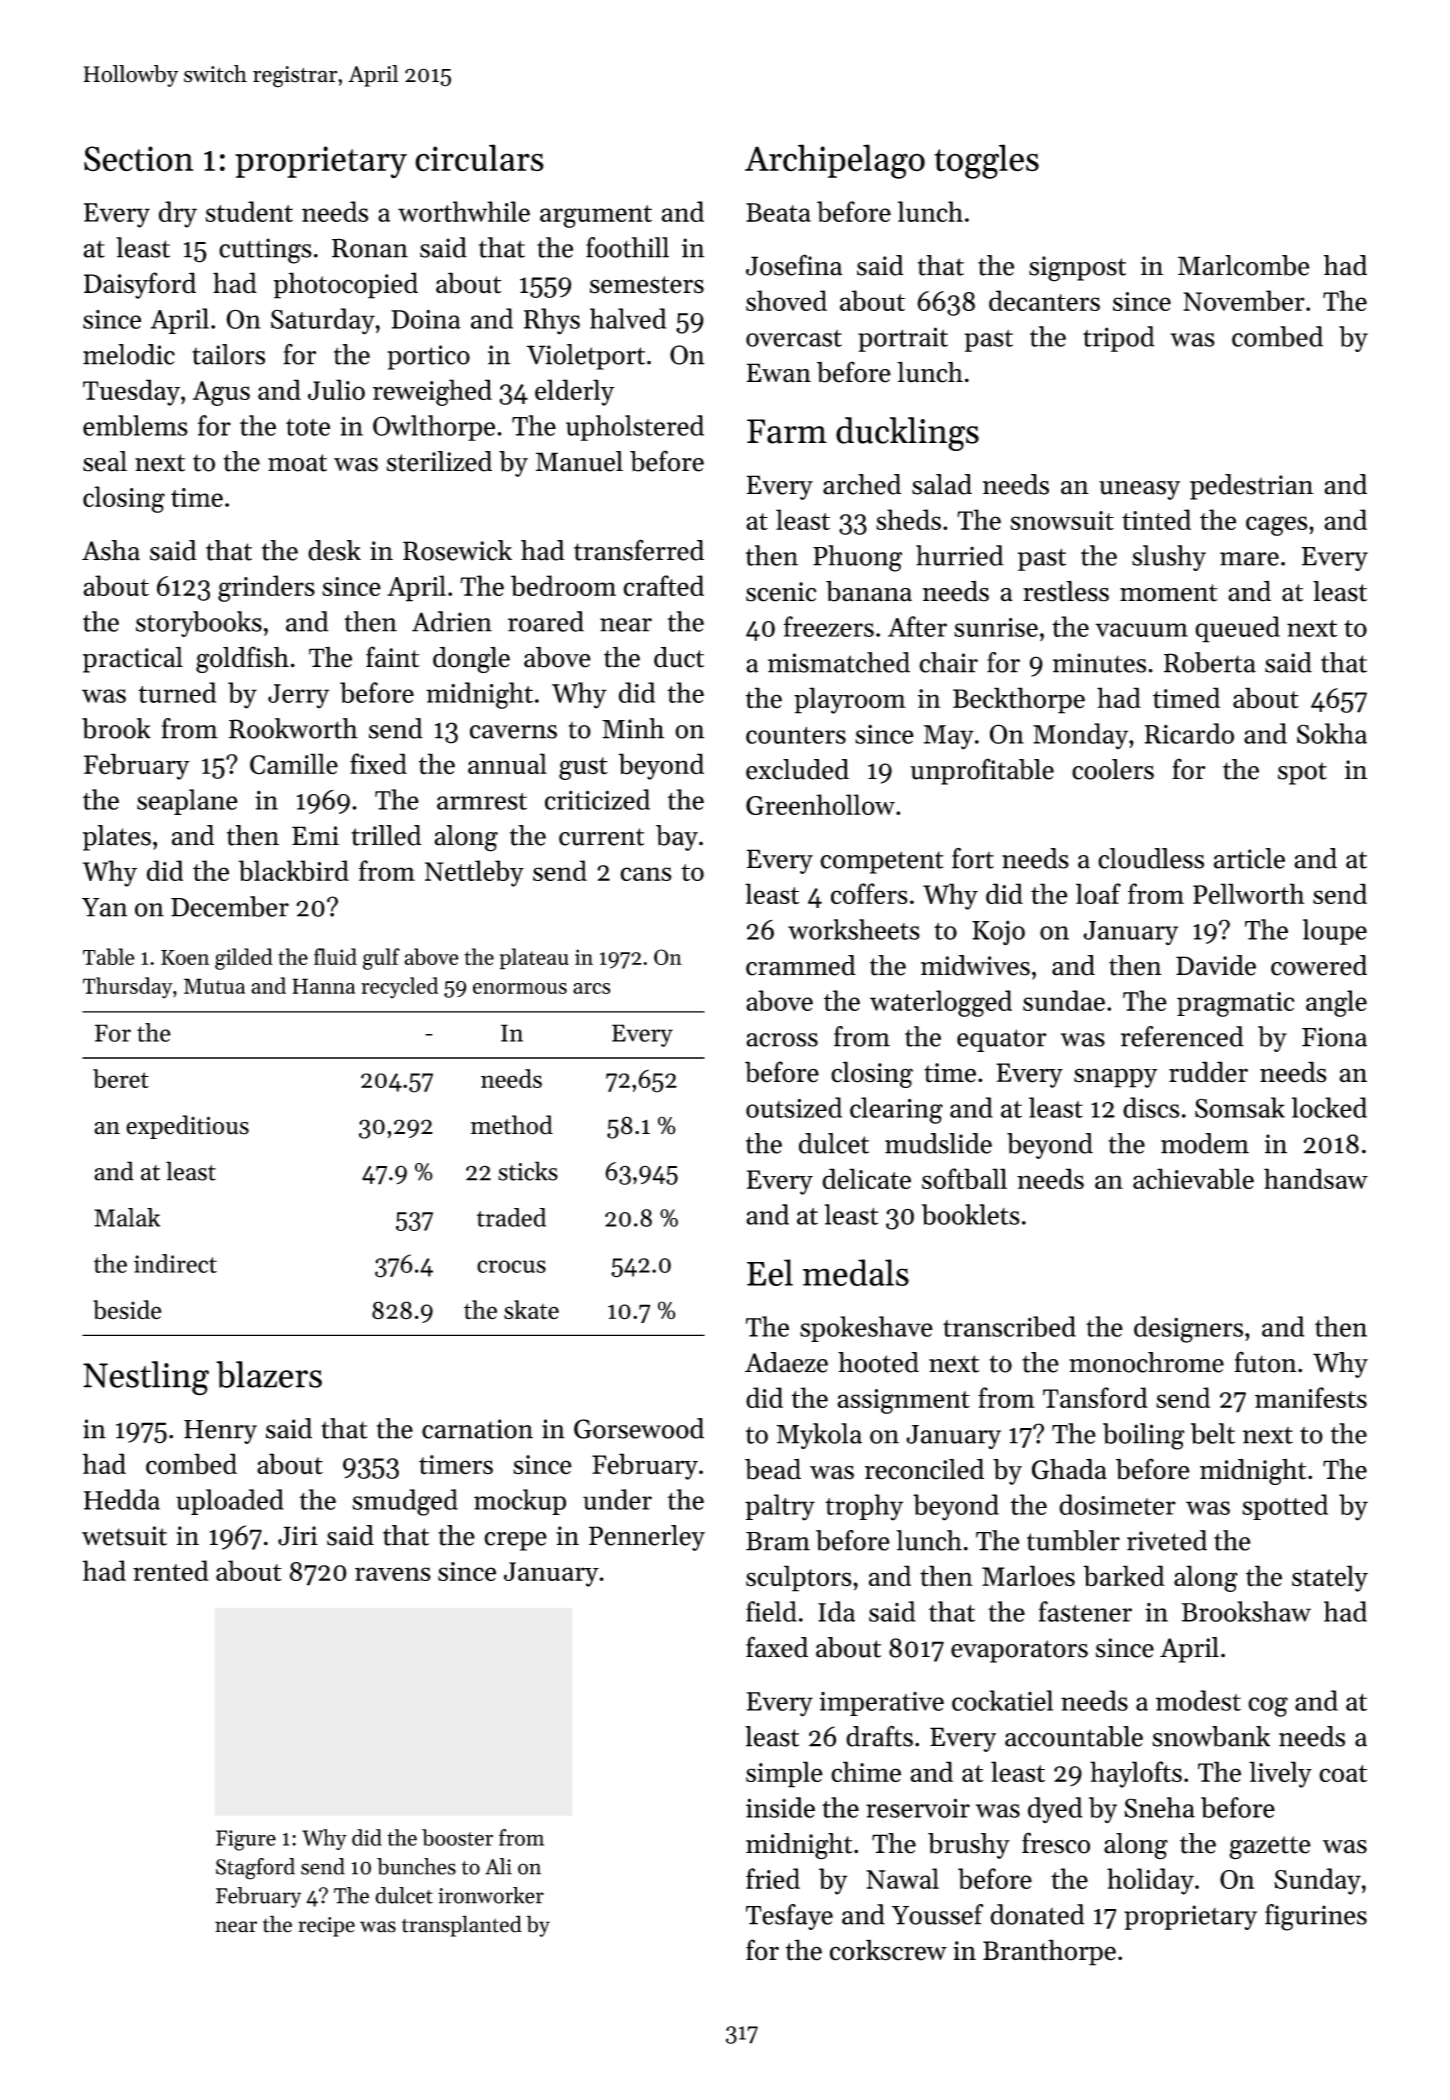  Describe the element at coordinates (249, 211) in the screenshot. I see `student` at that location.
